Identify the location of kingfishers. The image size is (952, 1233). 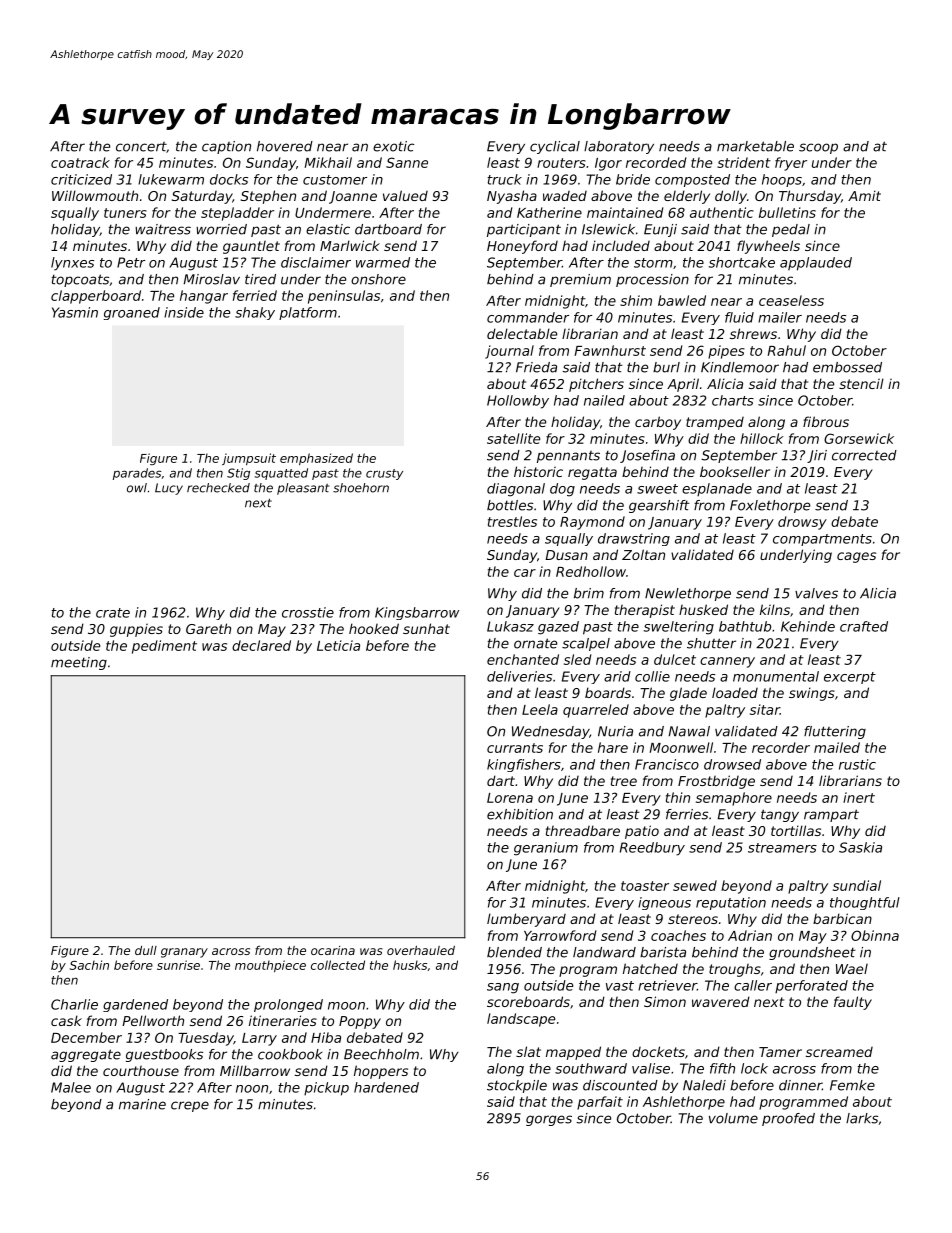
(524, 765).
